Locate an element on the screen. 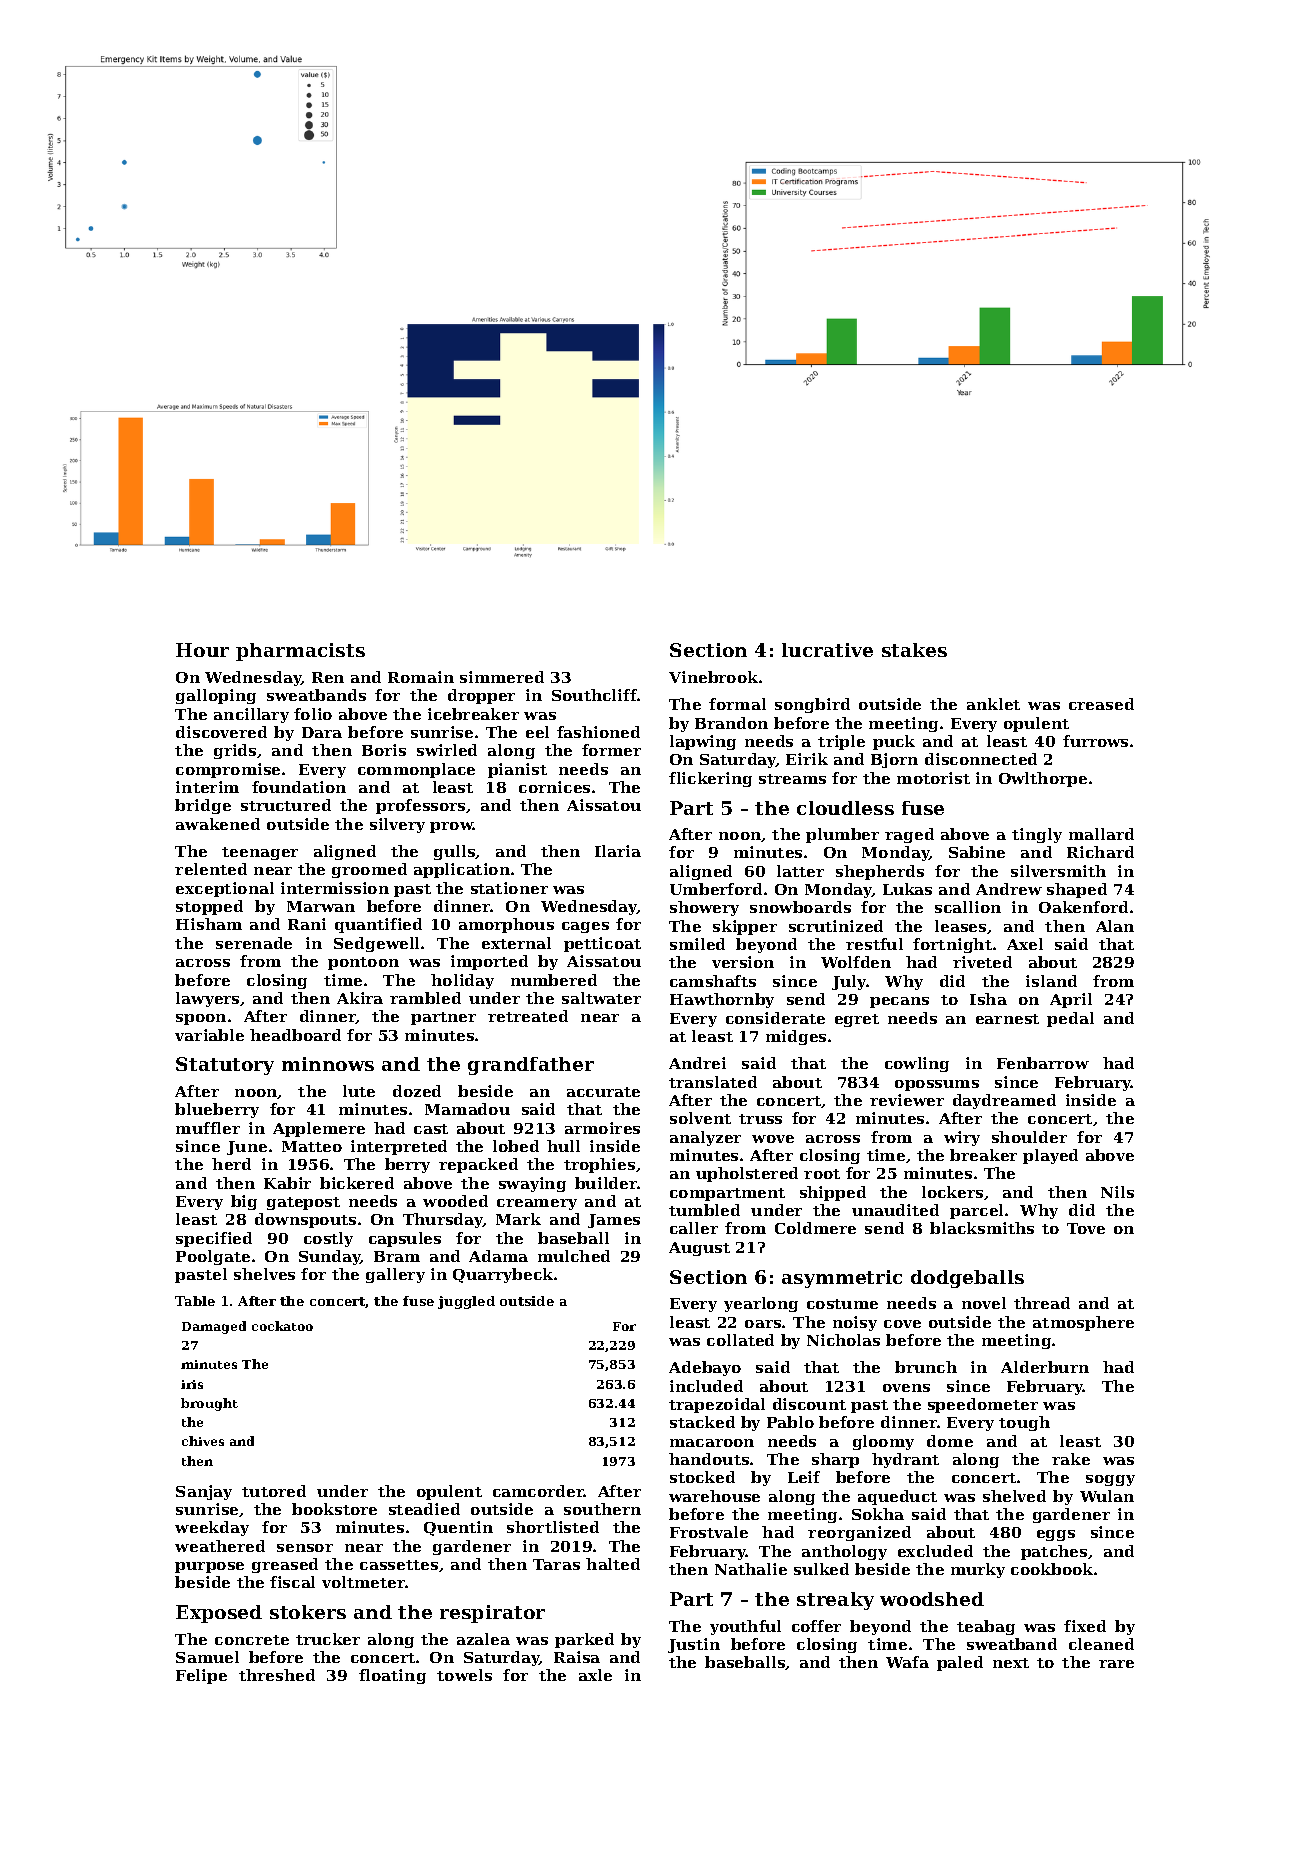  rare is located at coordinates (1116, 1664).
